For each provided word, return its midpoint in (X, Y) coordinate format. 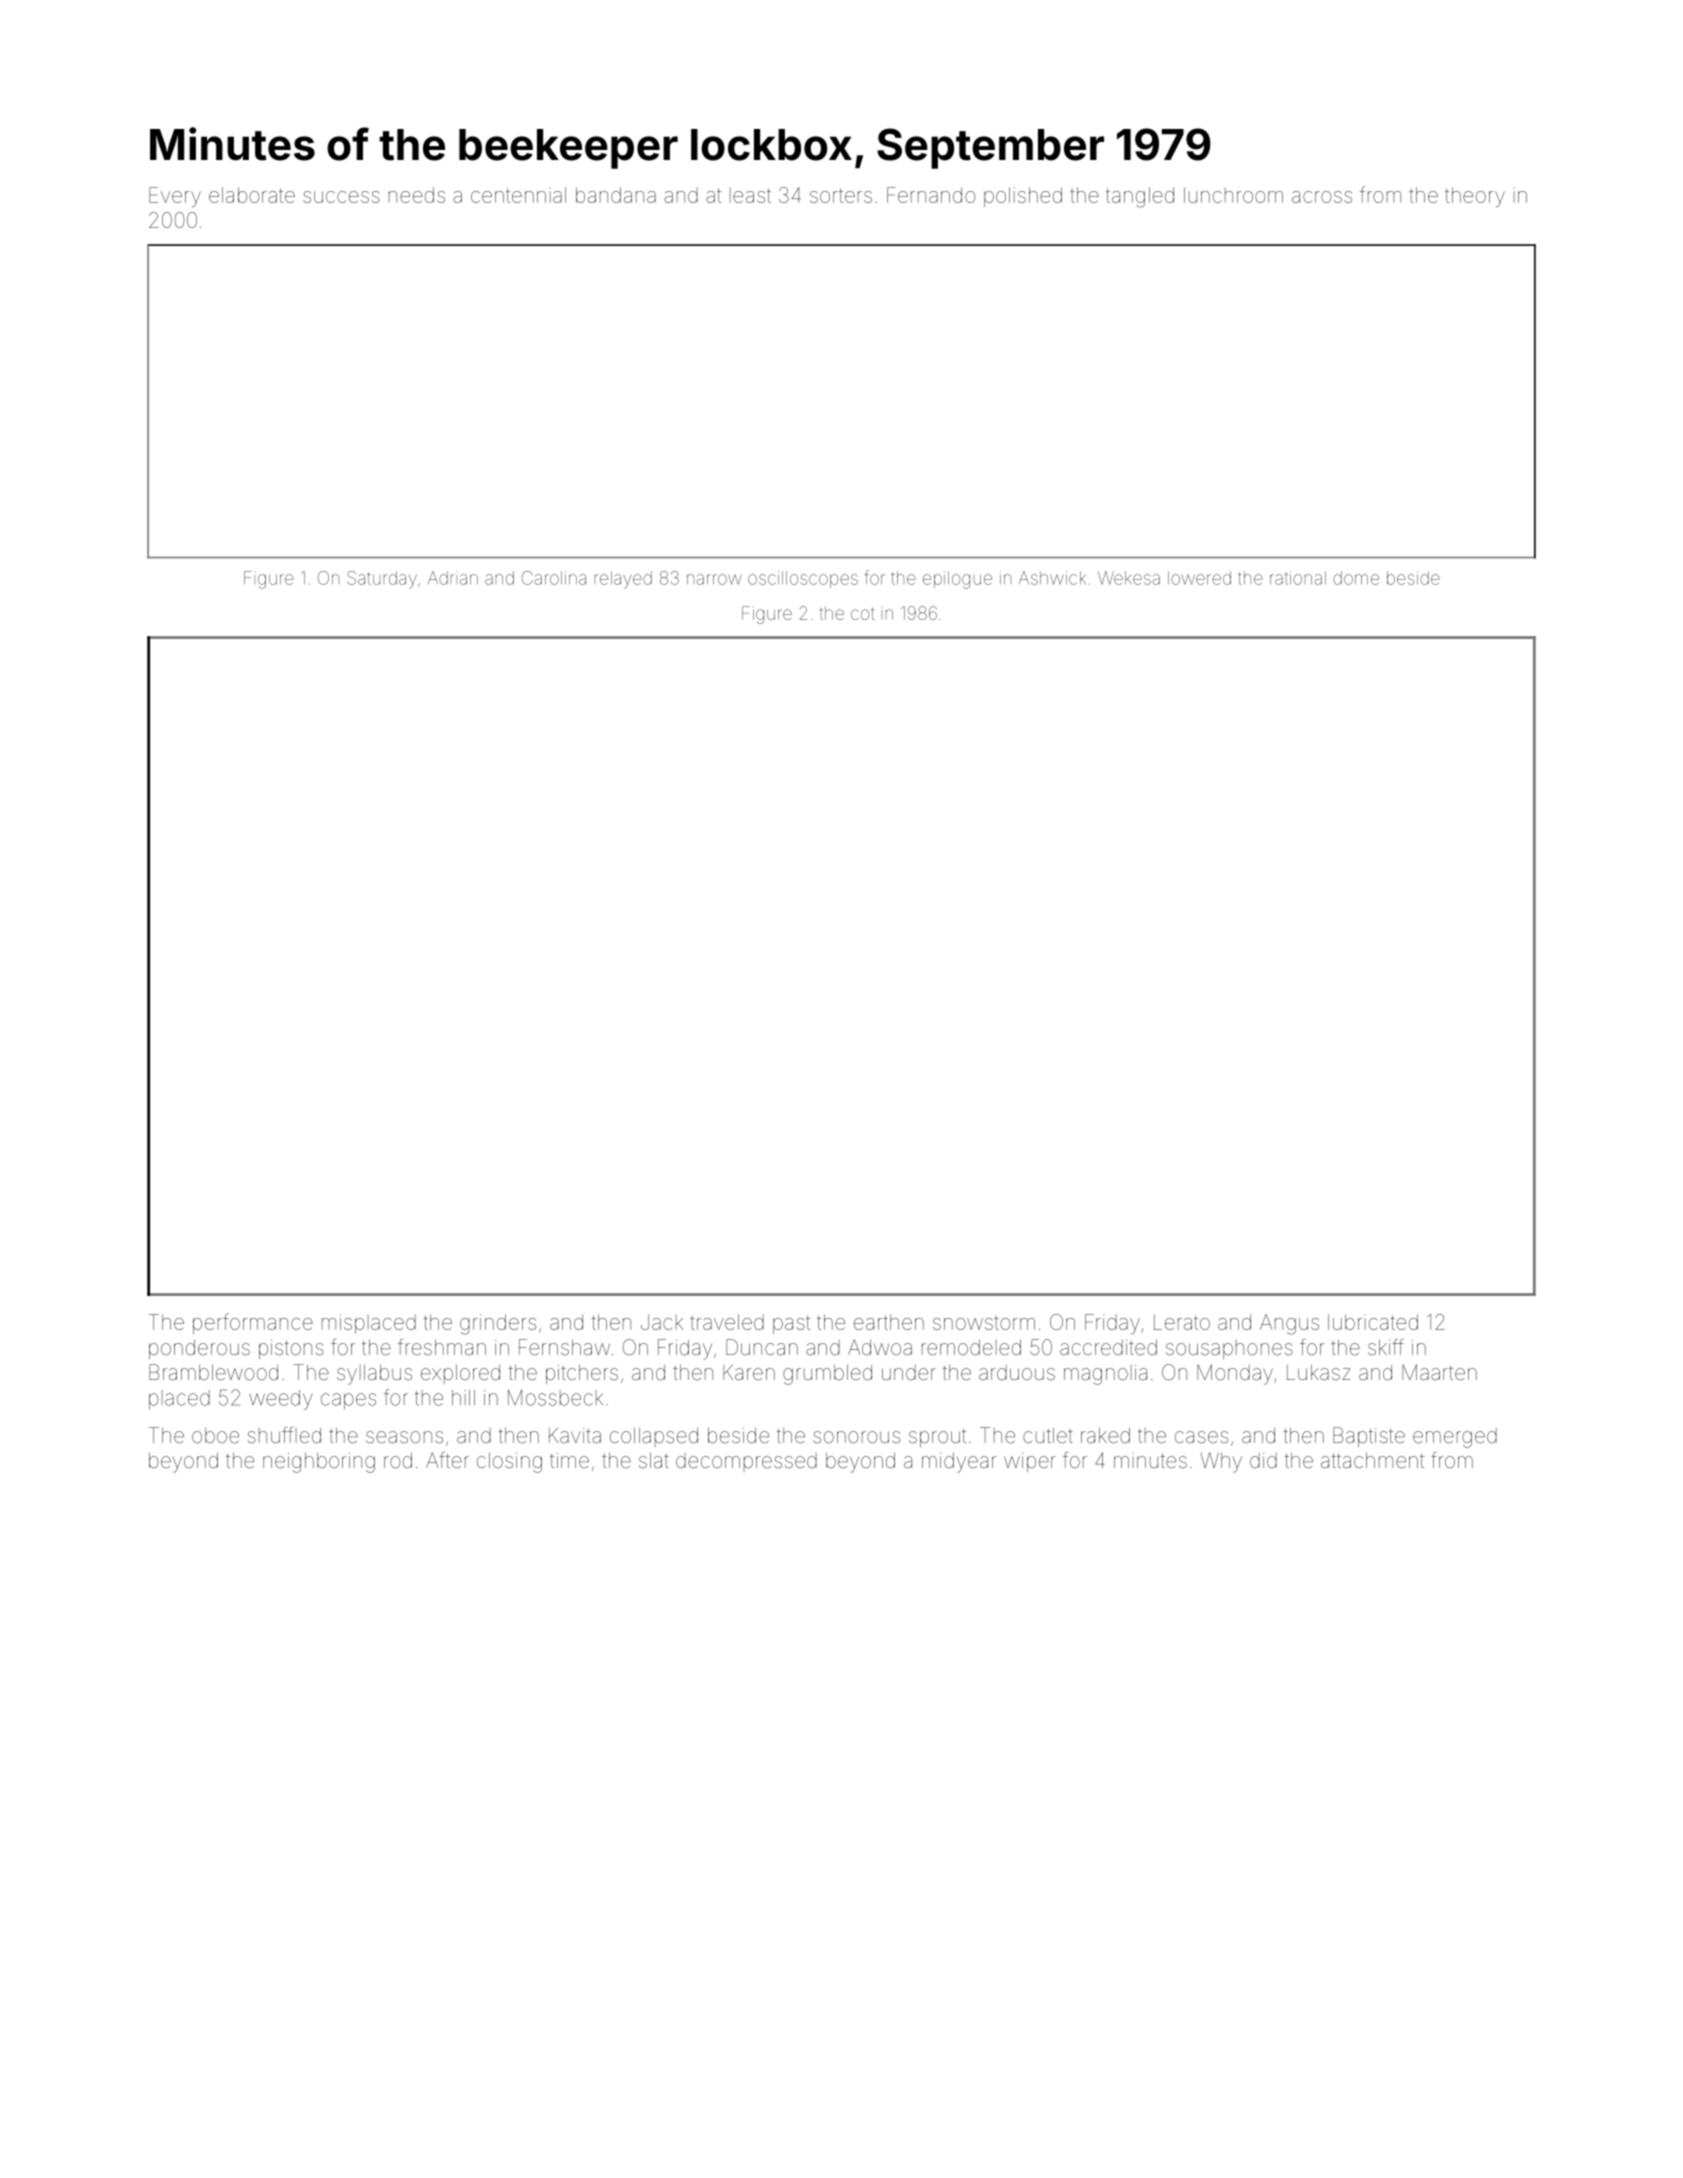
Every (175, 197)
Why (1221, 1462)
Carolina (554, 578)
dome (1356, 578)
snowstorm (984, 1323)
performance (253, 1323)
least (750, 195)
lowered (1199, 578)
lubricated (1373, 1322)
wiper (1030, 1462)
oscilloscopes (803, 579)
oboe (215, 1435)
